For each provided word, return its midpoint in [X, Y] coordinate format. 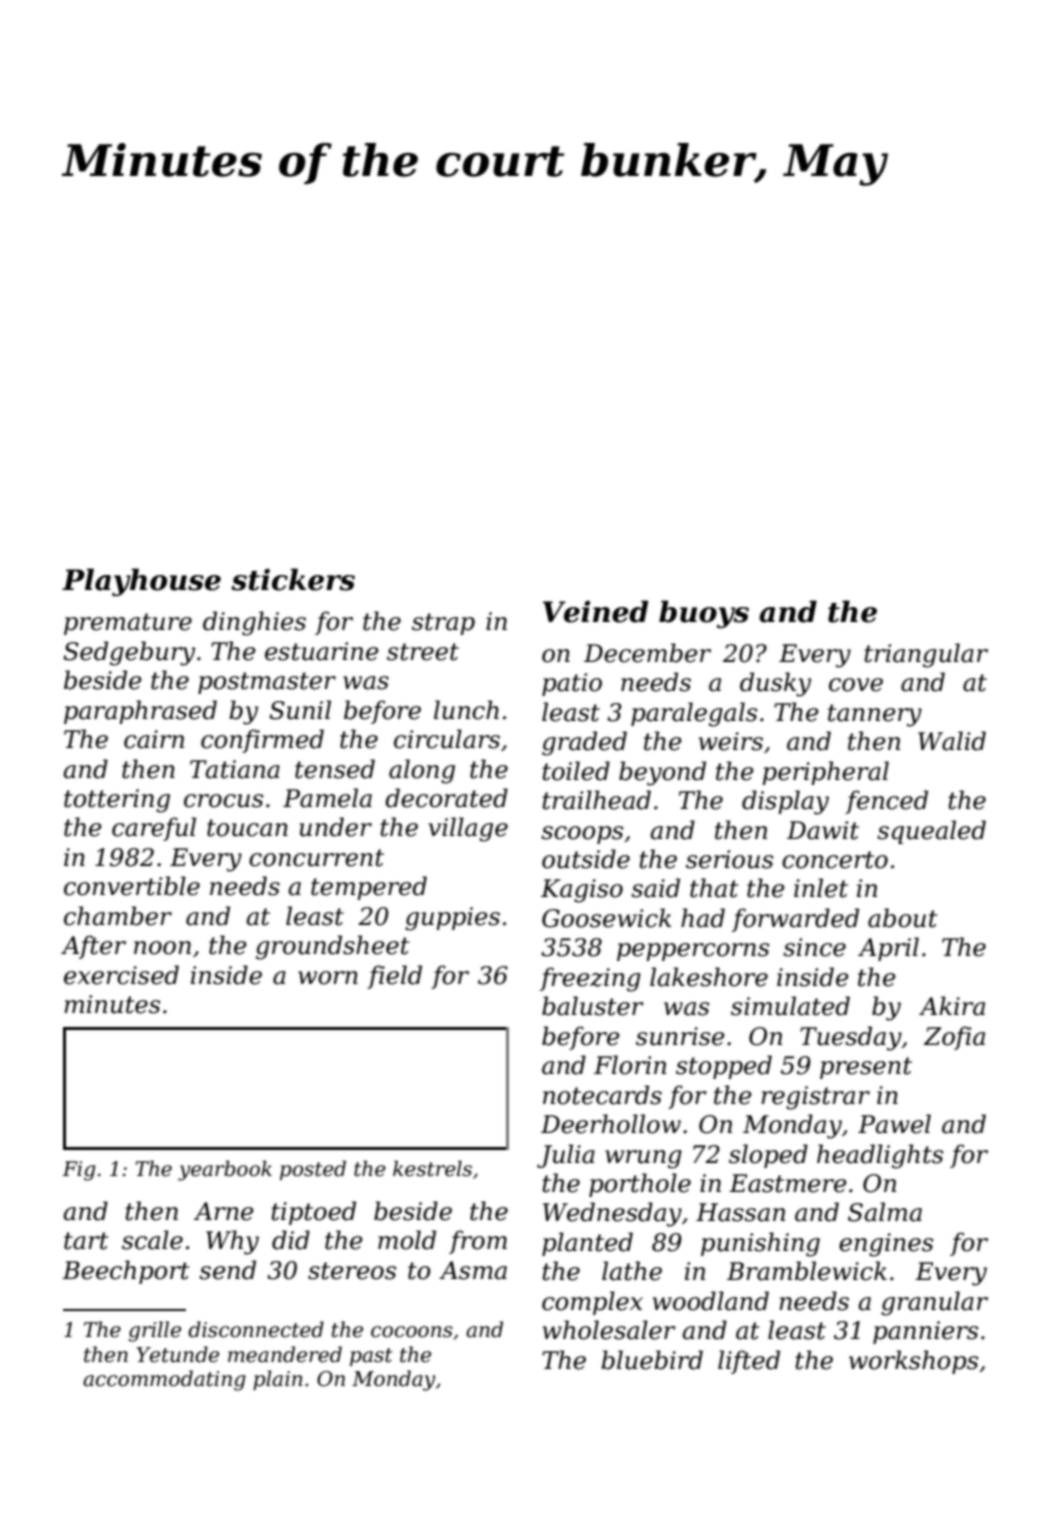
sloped [768, 1156]
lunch [466, 710]
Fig [78, 1171]
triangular [926, 655]
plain [278, 1380]
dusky [775, 684]
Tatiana [235, 769]
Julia [566, 1156]
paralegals [694, 714]
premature [128, 624]
